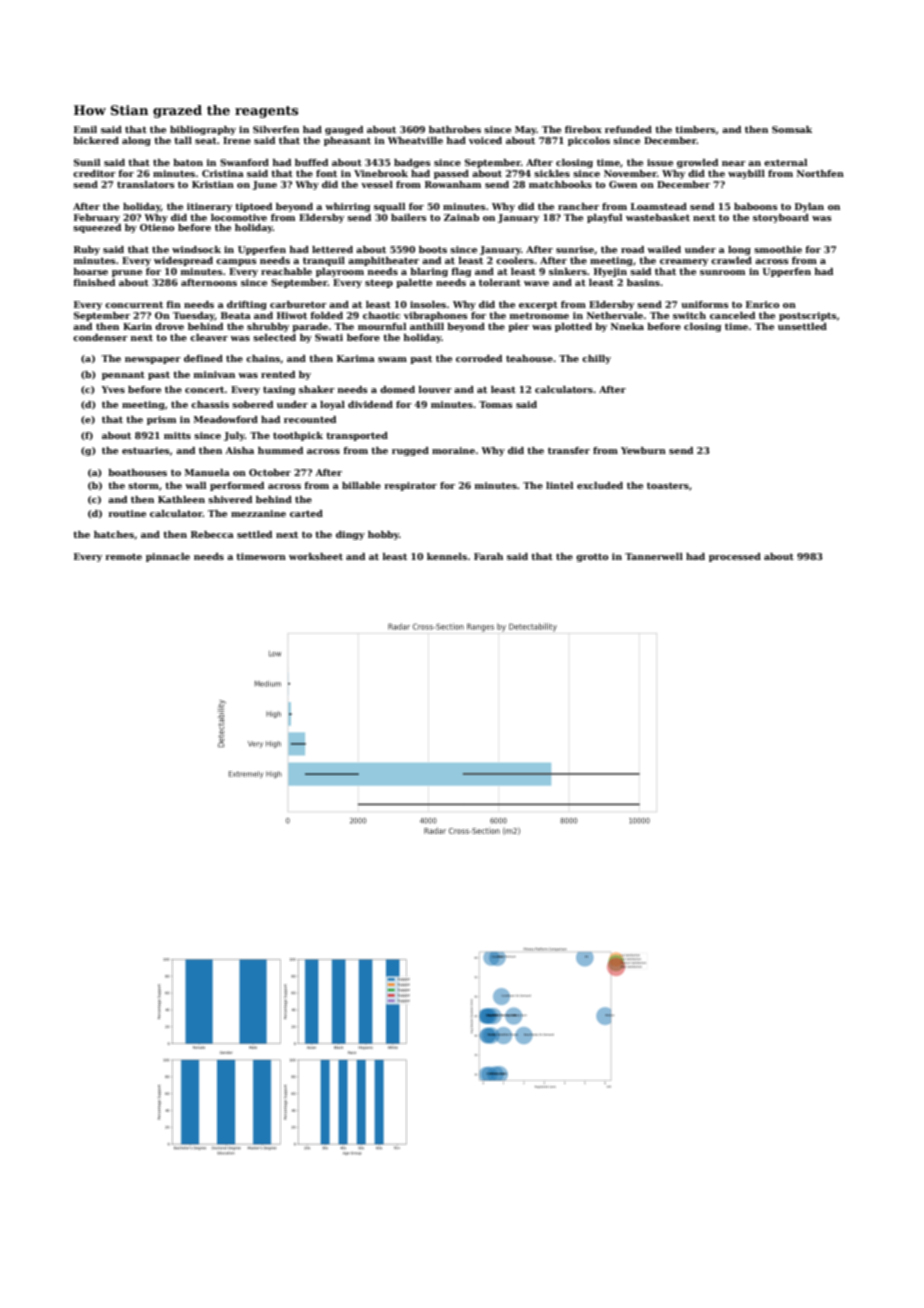 Image resolution: width=924 pixels, height=1308 pixels. What do you see at coordinates (453, 450) in the screenshot?
I see `moraine` at bounding box center [453, 450].
